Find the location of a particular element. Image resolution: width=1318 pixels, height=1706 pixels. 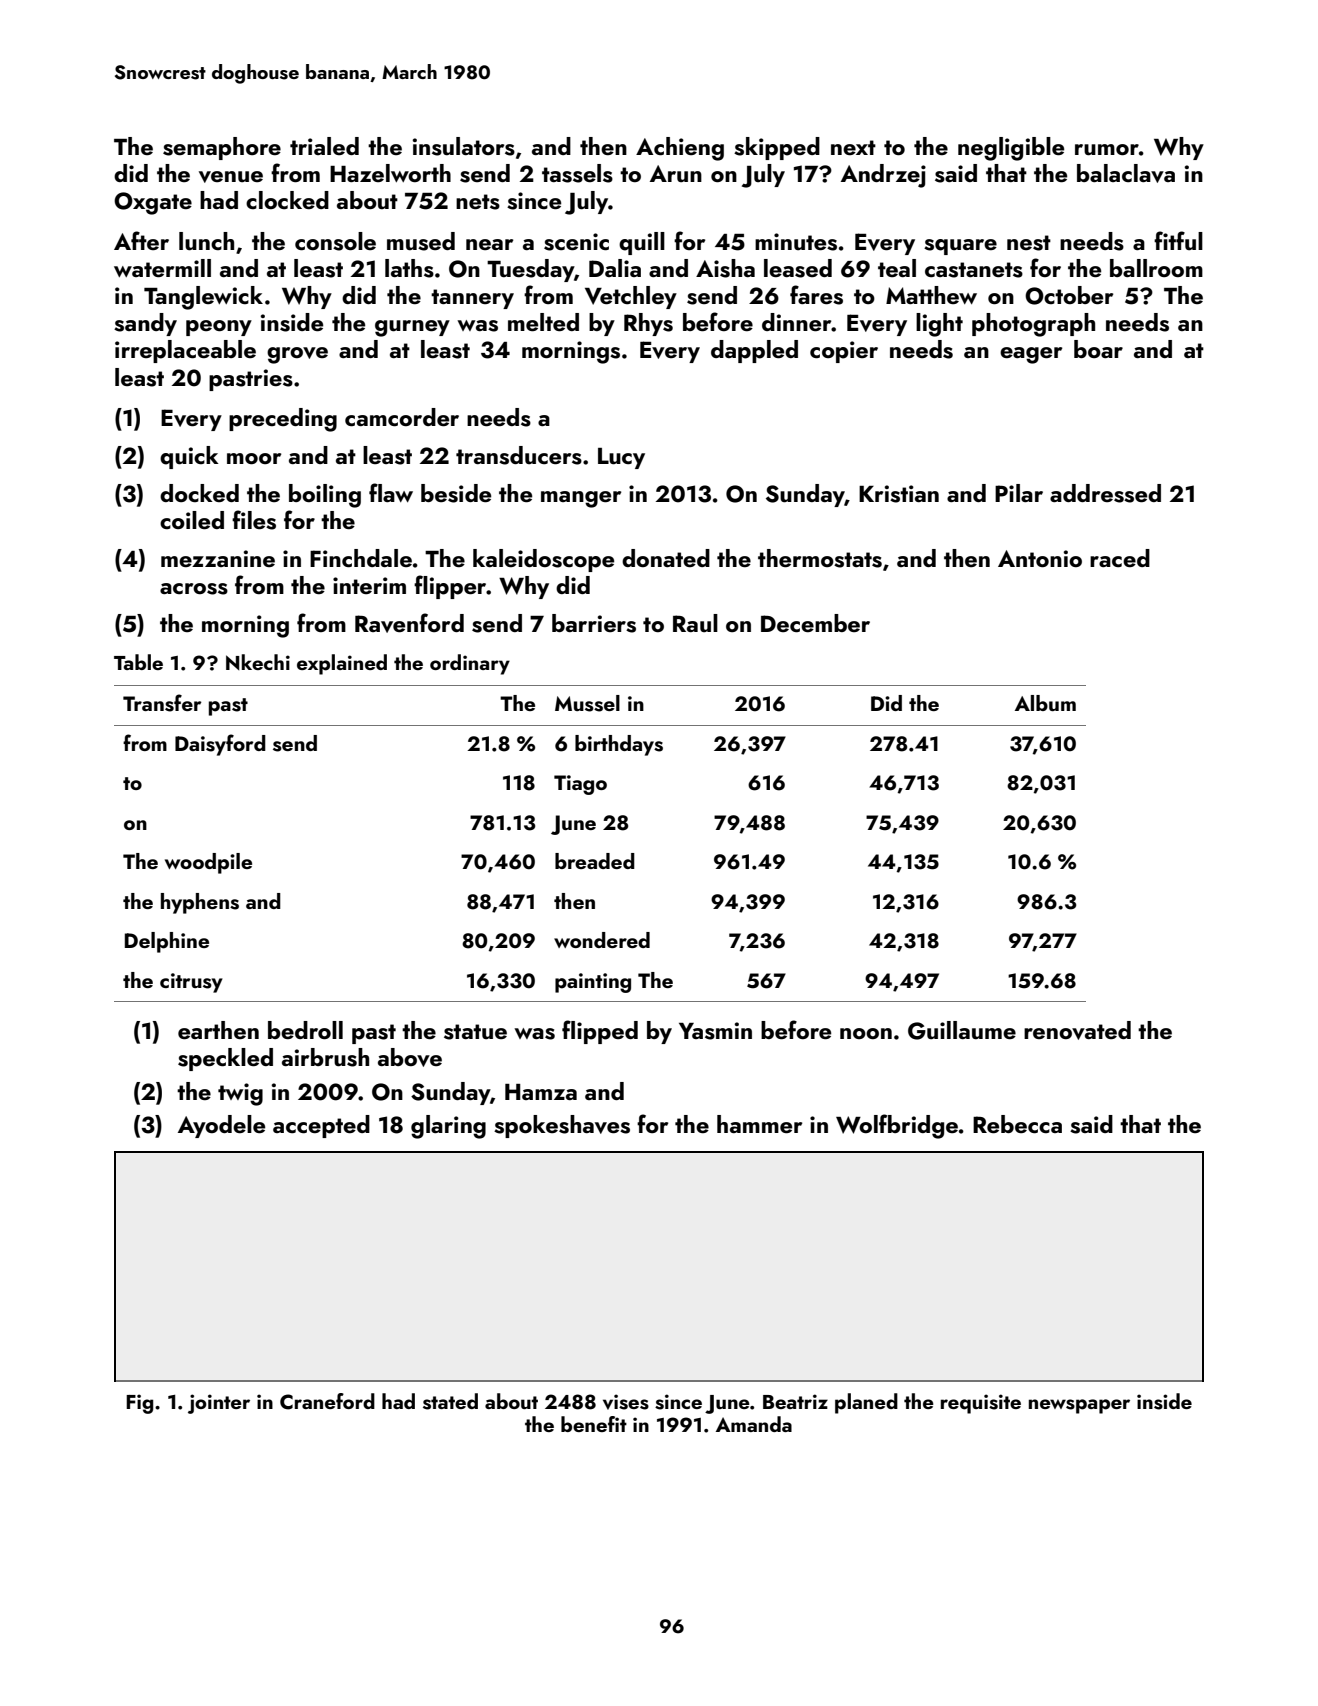

wondered is located at coordinates (602, 940).
